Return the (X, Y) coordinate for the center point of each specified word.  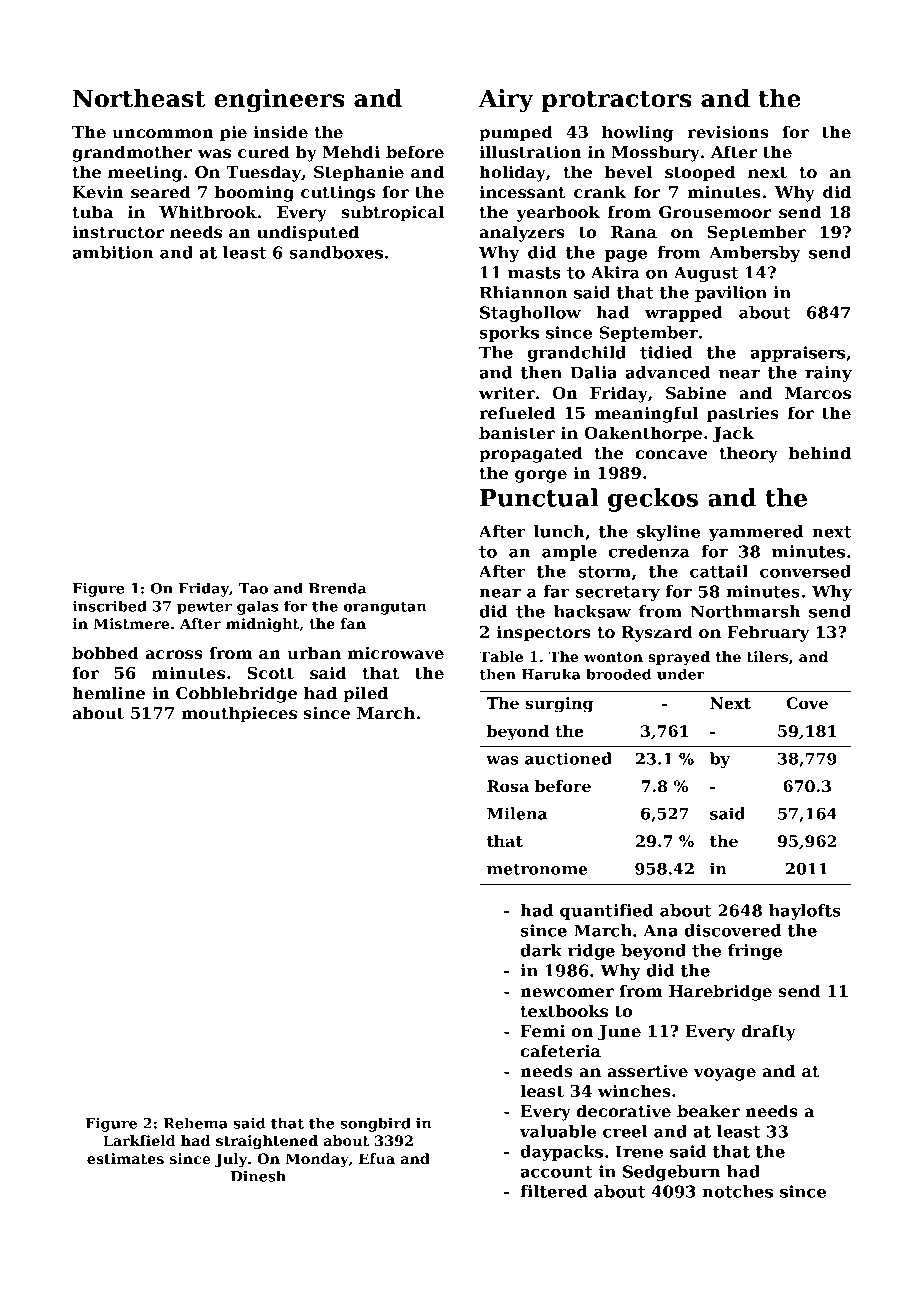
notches (737, 1191)
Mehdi (351, 151)
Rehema (195, 1123)
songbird (375, 1124)
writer (507, 392)
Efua (377, 1158)
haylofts (805, 912)
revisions (728, 131)
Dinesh (258, 1176)
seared (161, 191)
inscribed (110, 606)
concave (671, 454)
